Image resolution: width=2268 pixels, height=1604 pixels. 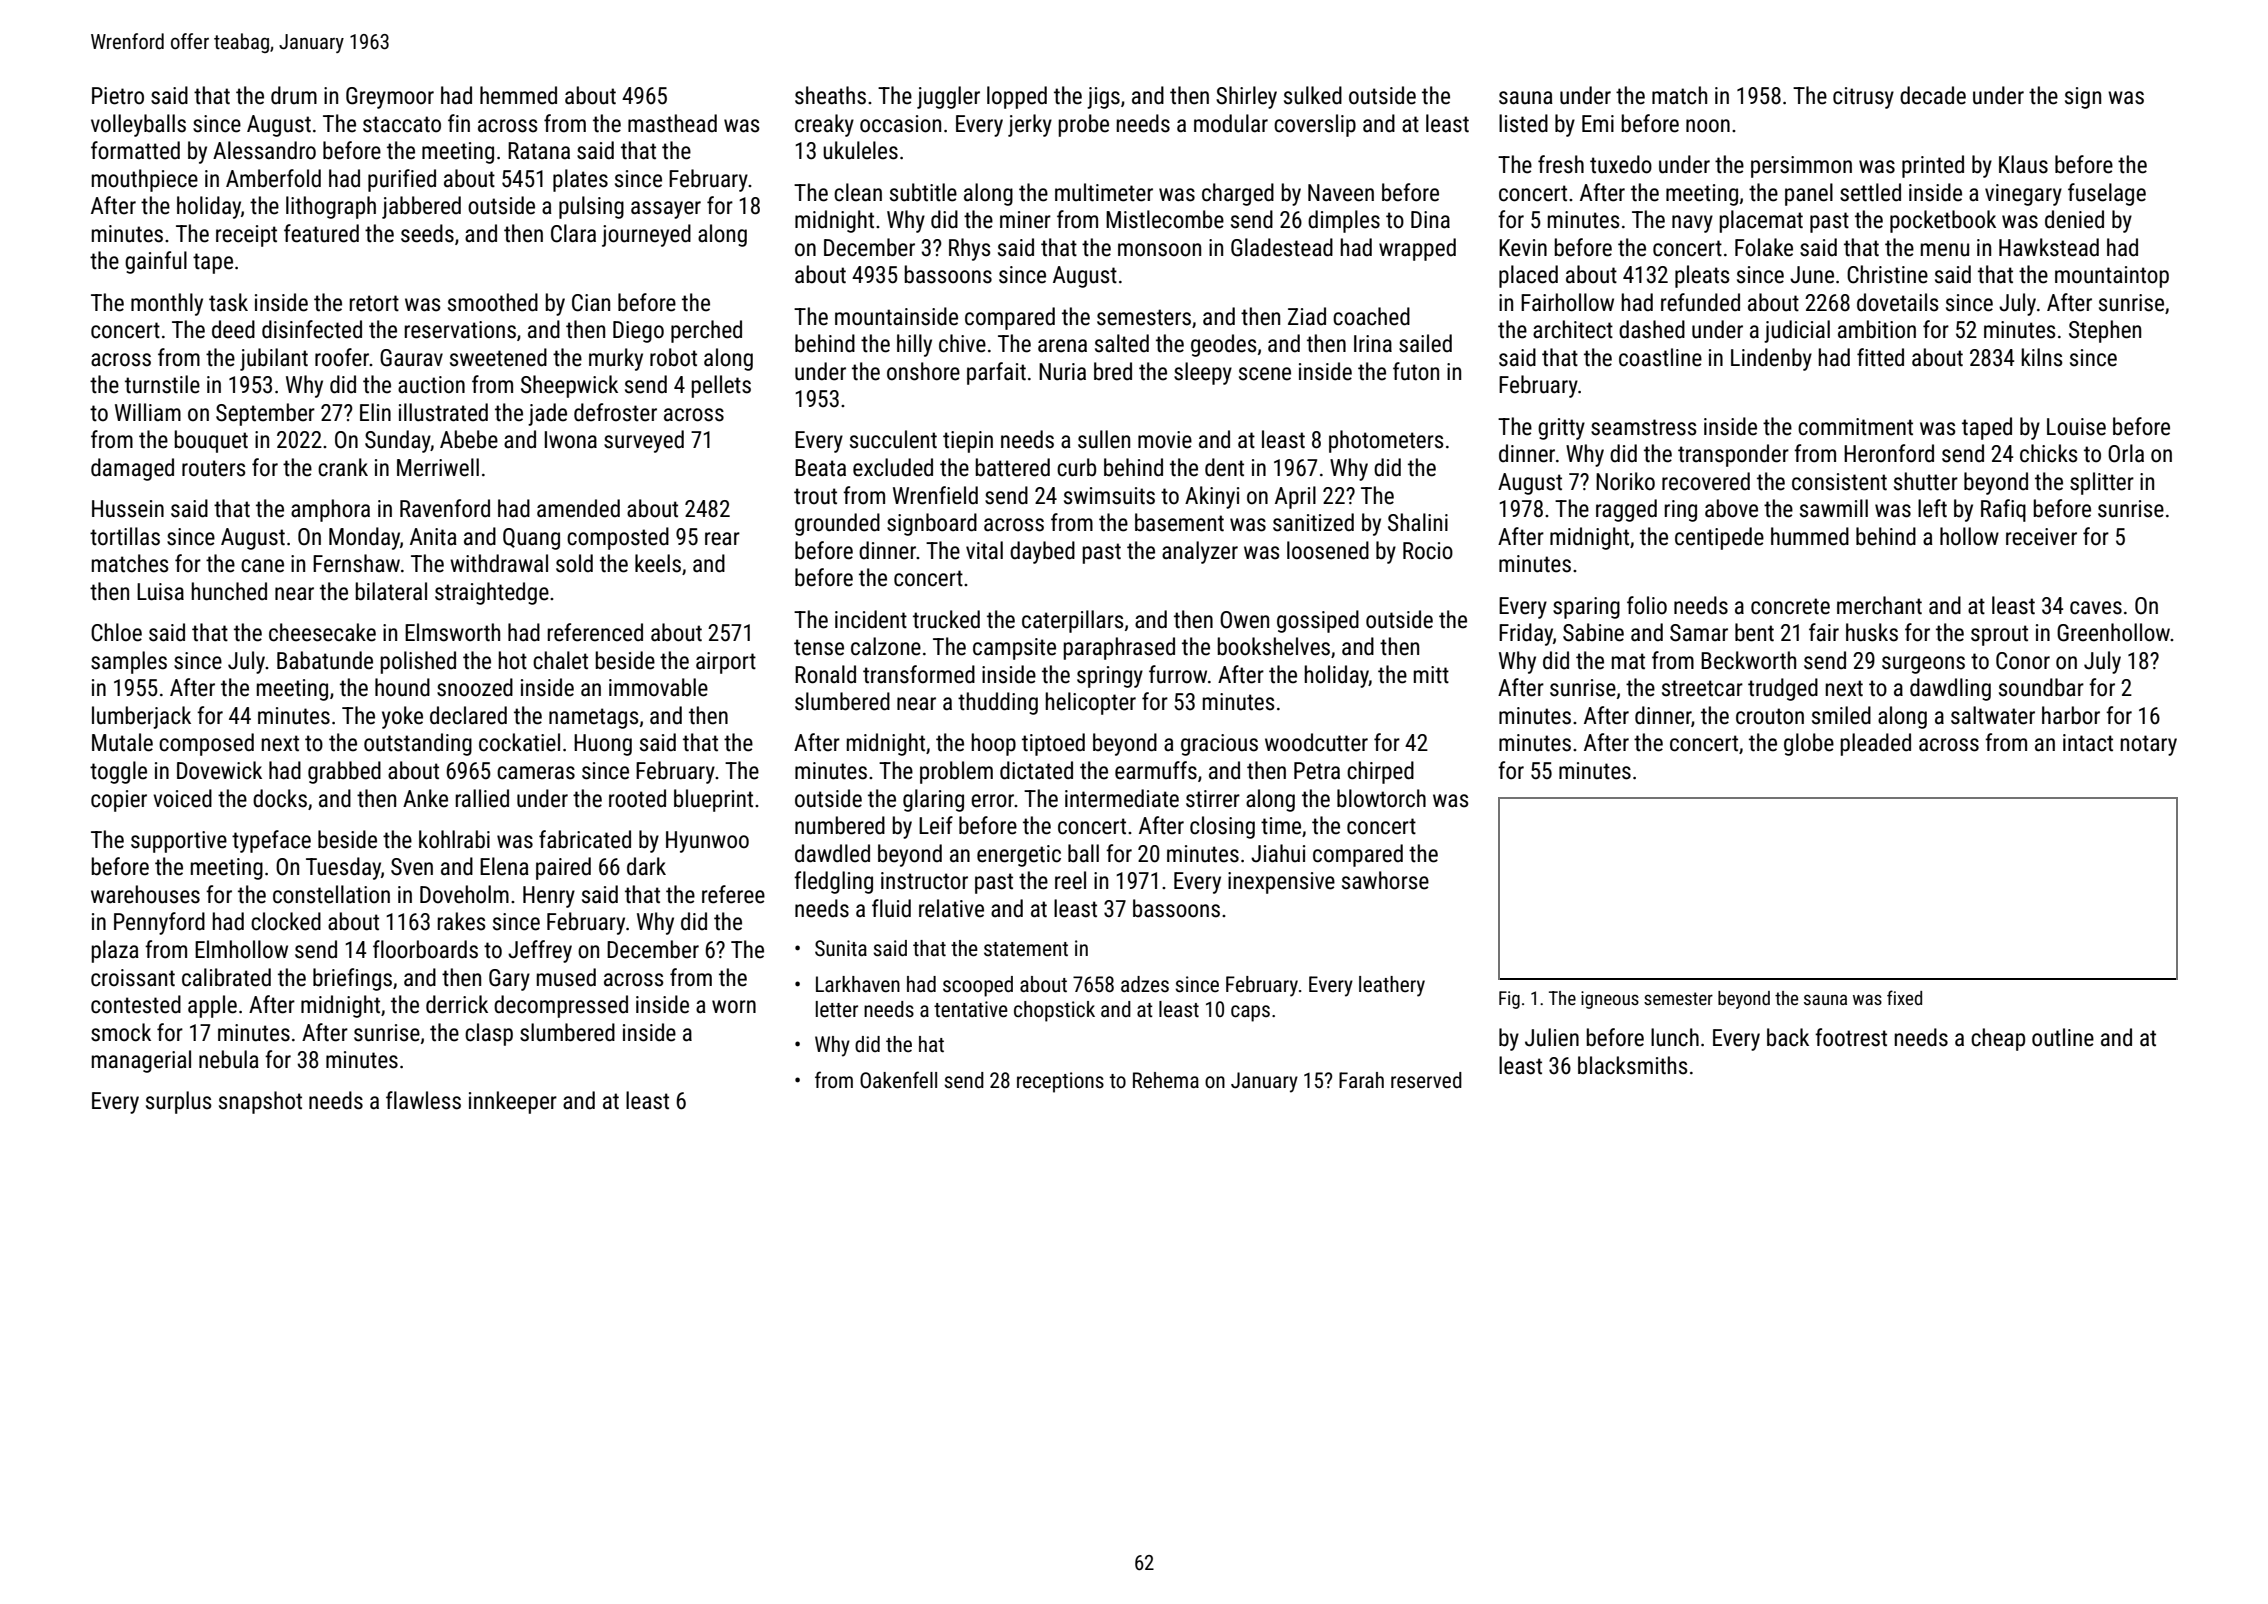 I want to click on calibrated, so click(x=226, y=977).
